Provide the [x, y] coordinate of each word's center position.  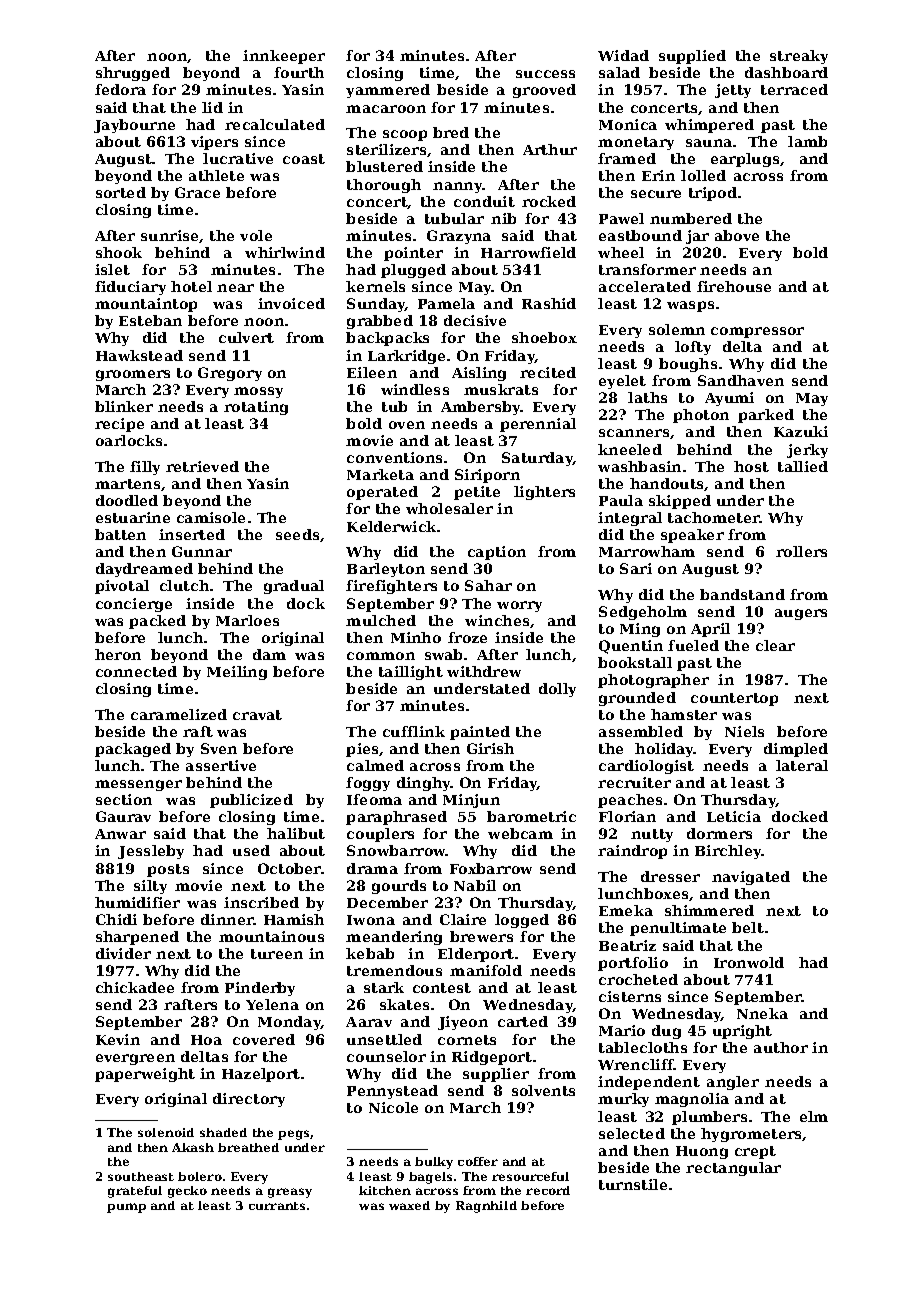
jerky [807, 451]
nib [503, 218]
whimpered [709, 126]
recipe [119, 425]
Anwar [120, 834]
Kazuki [801, 431]
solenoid [166, 1132]
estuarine [133, 517]
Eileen [372, 372]
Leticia [734, 816]
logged [522, 921]
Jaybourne [134, 126]
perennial [538, 425]
